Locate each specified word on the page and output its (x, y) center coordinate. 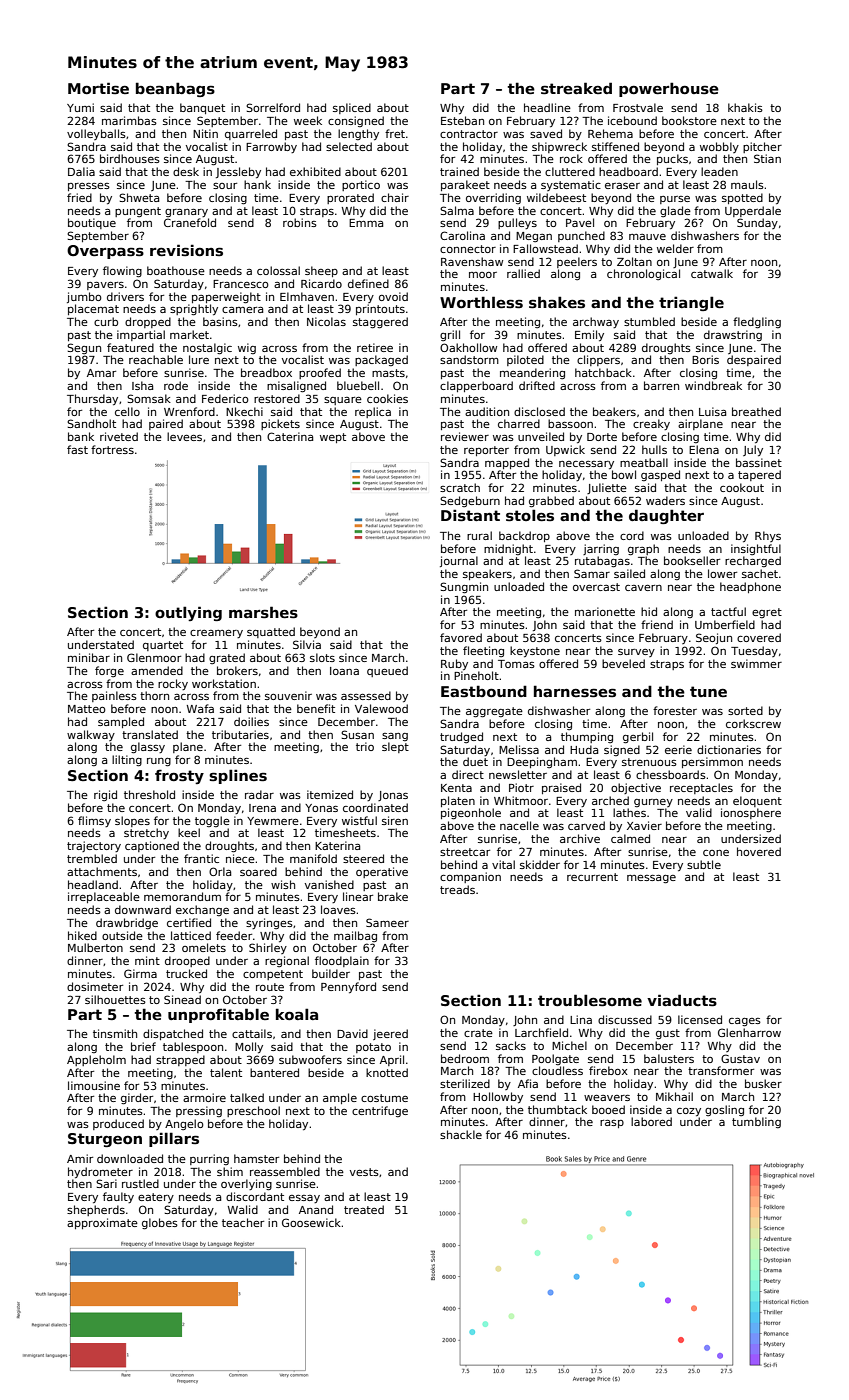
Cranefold (190, 222)
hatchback (603, 372)
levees (184, 436)
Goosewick (311, 1222)
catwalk (712, 273)
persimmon (712, 762)
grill (450, 335)
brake (393, 896)
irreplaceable (104, 897)
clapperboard (476, 386)
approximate (102, 1223)
